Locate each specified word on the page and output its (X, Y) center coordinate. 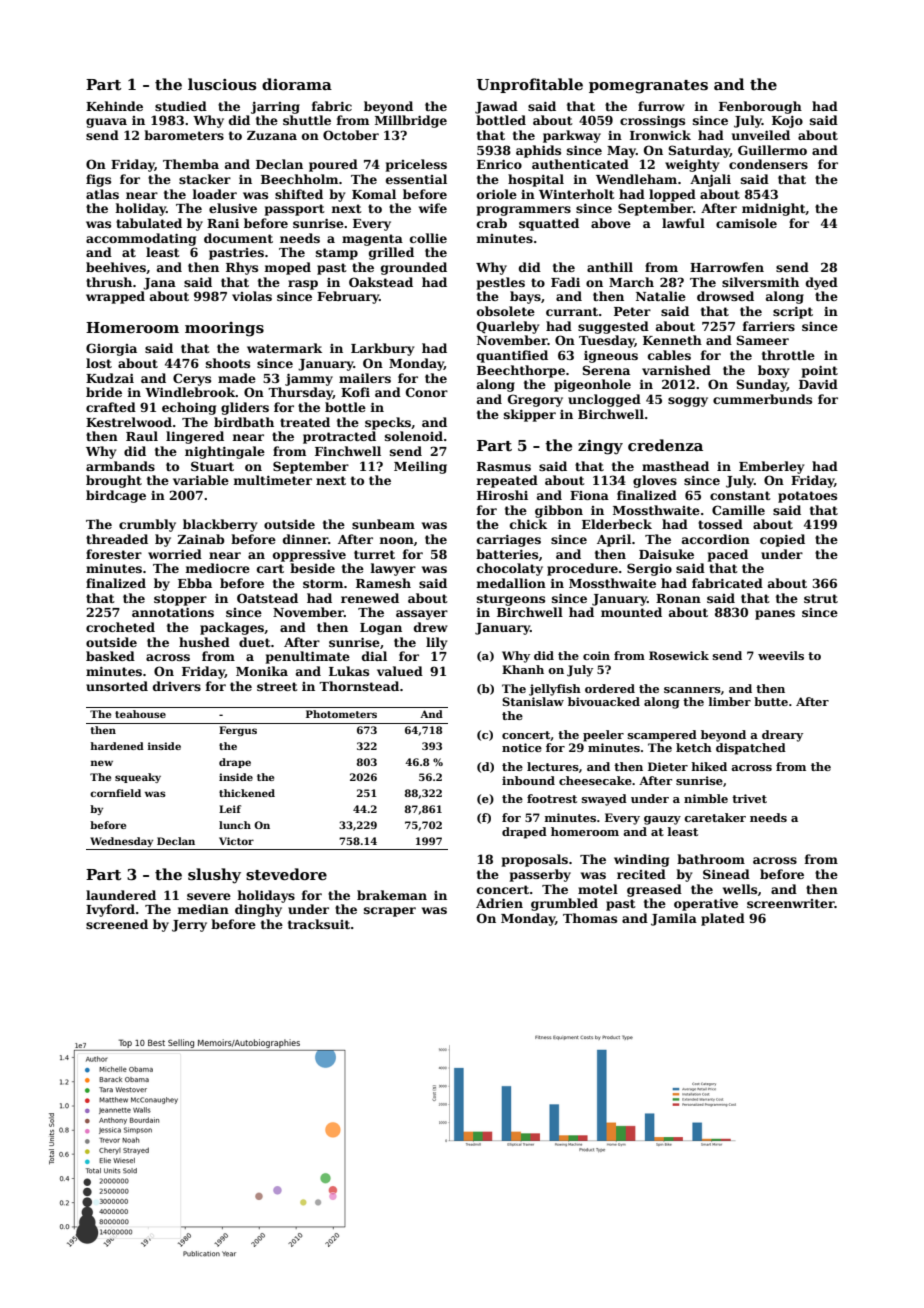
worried (175, 554)
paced (728, 555)
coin (596, 655)
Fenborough (760, 107)
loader (214, 194)
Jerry (189, 926)
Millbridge (411, 121)
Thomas (590, 918)
